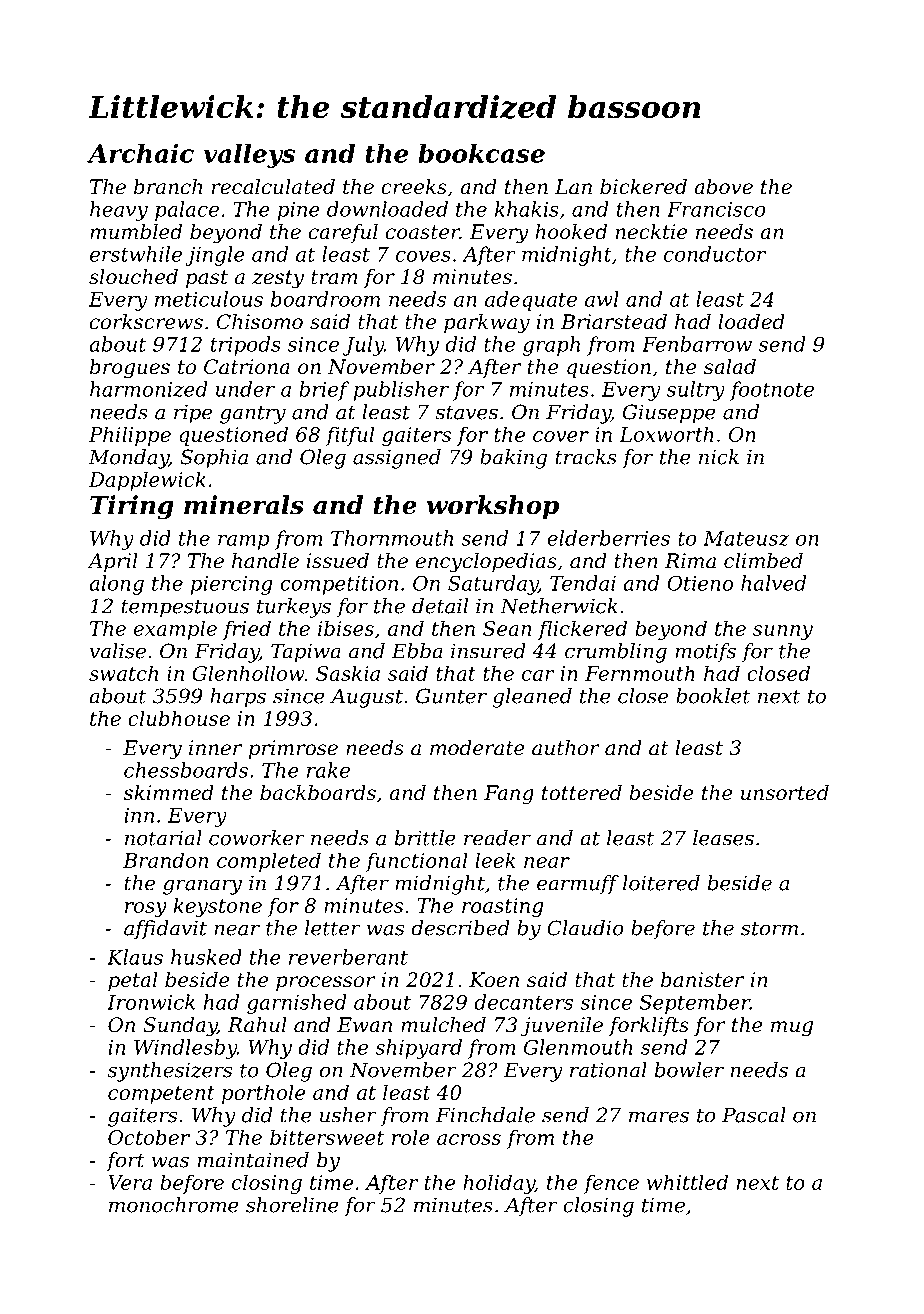  Describe the element at coordinates (130, 1182) in the screenshot. I see `Vera` at that location.
